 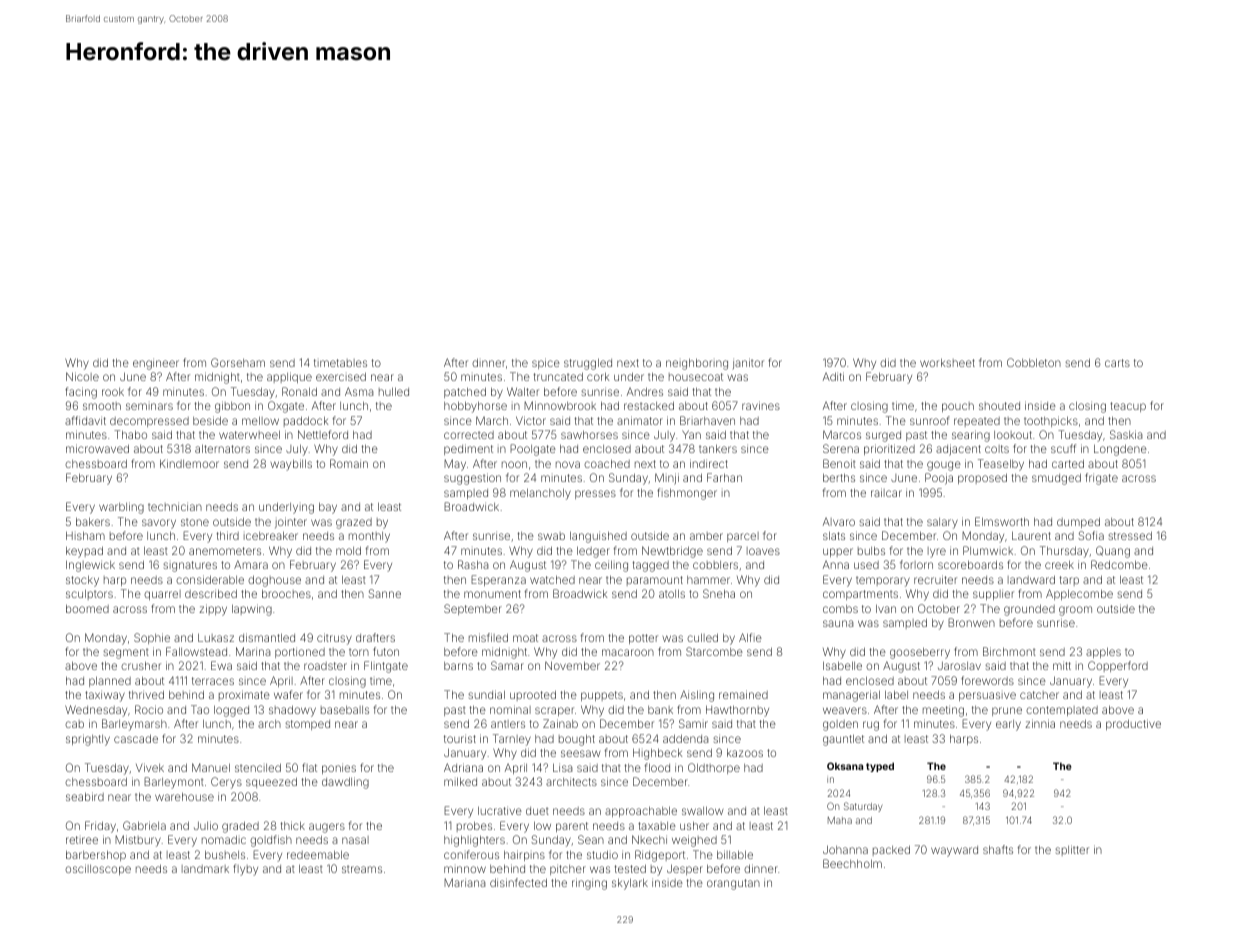 I want to click on nova, so click(x=568, y=464).
